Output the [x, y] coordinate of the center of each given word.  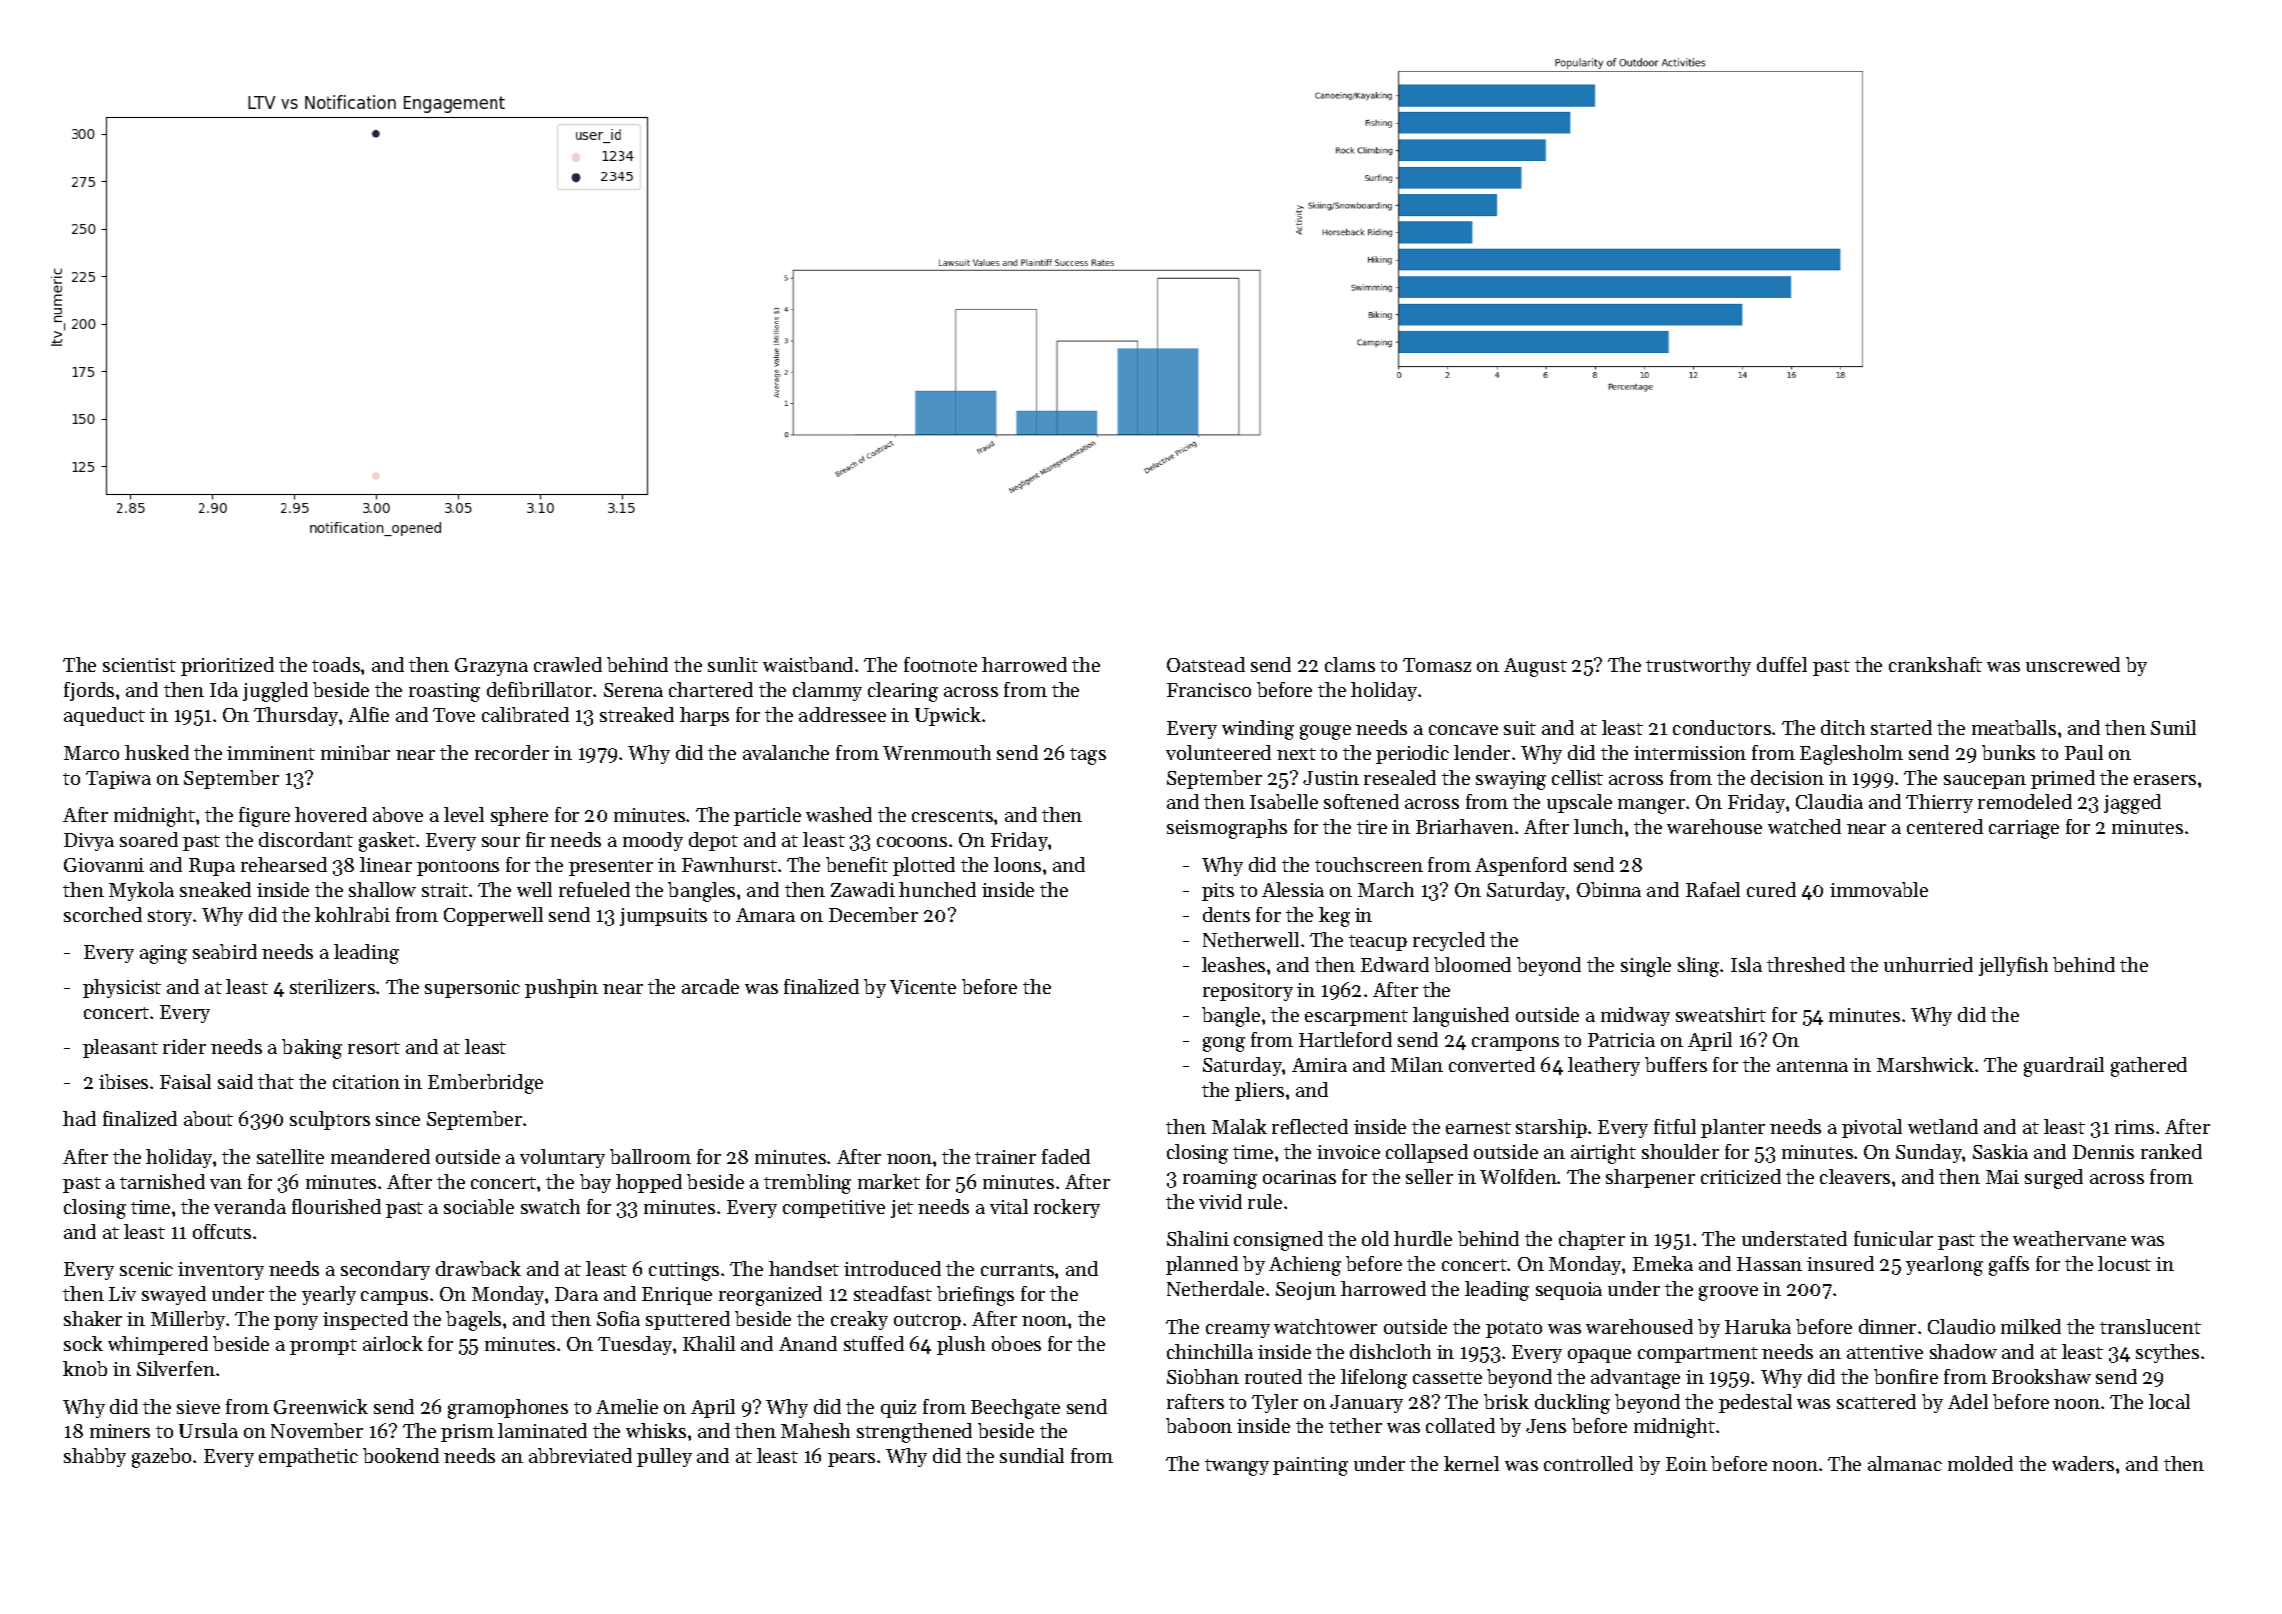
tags [1088, 756]
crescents [952, 816]
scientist [139, 665]
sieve [198, 1407]
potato [1514, 1330]
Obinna [1609, 889]
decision [1787, 777]
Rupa [212, 867]
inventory [221, 1271]
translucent [2150, 1326]
